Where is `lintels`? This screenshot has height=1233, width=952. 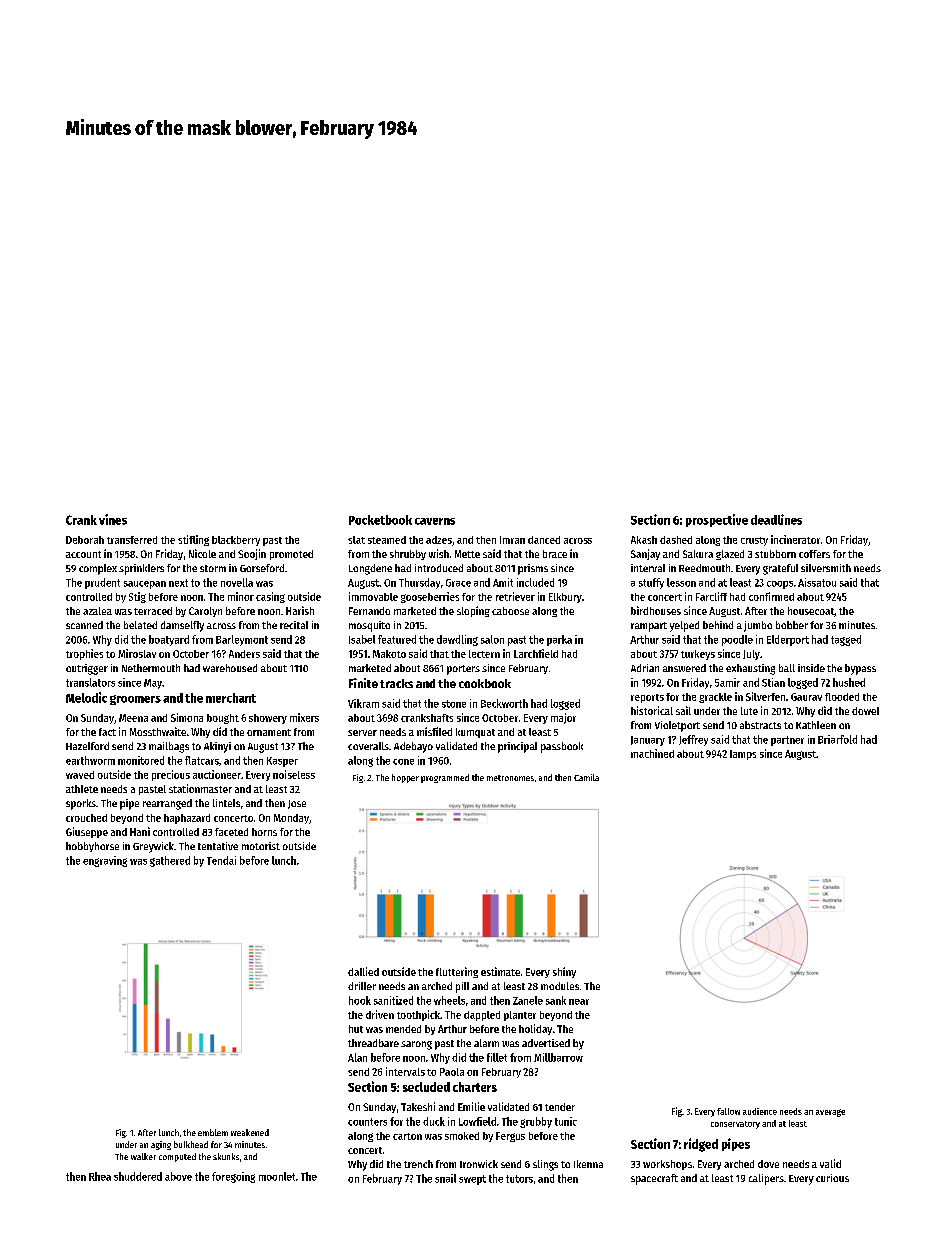 lintels is located at coordinates (226, 803).
